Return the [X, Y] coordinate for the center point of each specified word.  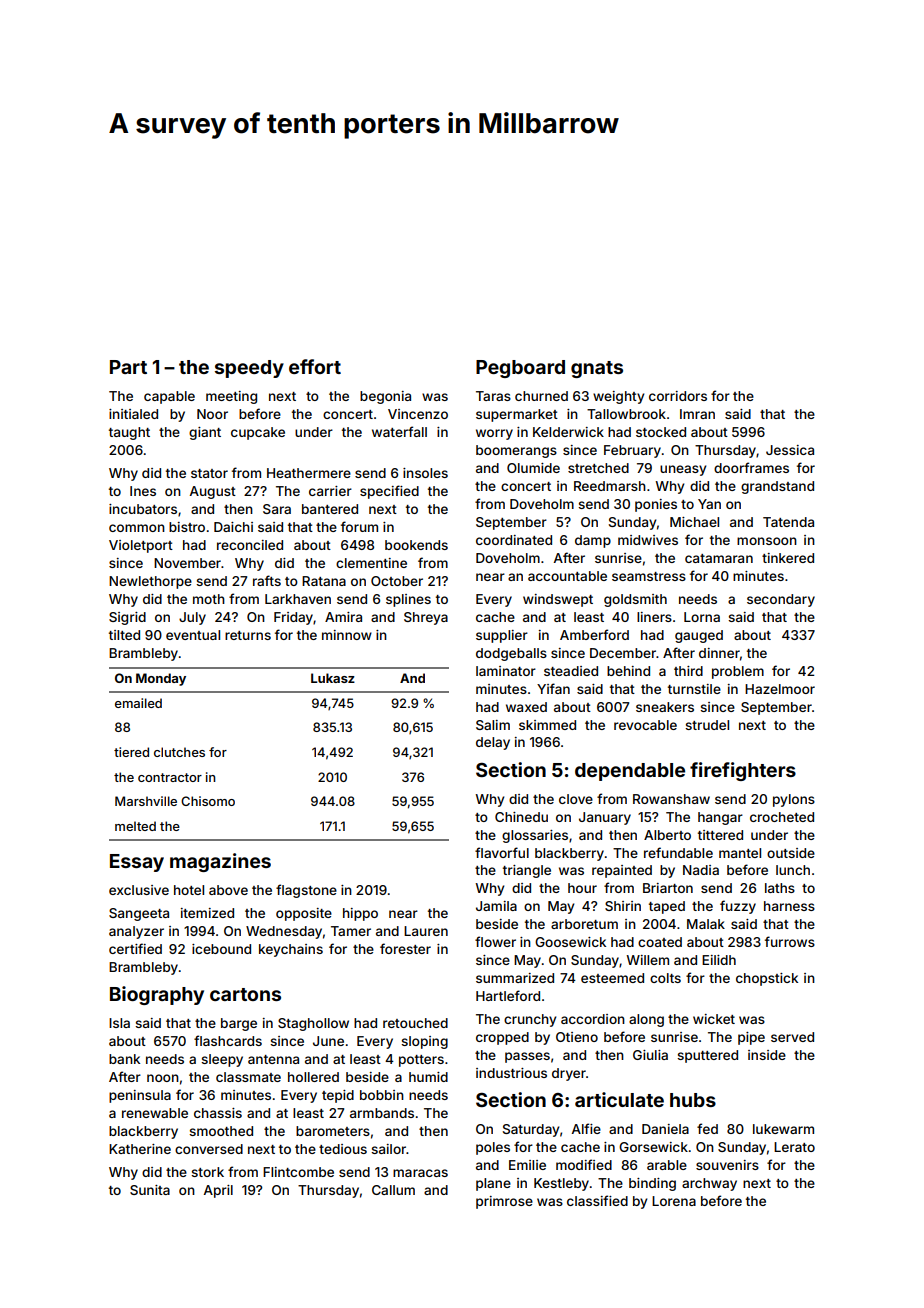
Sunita [150, 1190]
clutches [179, 752]
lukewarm [783, 1129]
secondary [781, 600]
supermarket [517, 415]
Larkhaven [298, 599]
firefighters [743, 771]
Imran [697, 414]
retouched [415, 1023]
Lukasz [333, 678]
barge [239, 1024]
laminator [506, 671]
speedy [249, 369]
